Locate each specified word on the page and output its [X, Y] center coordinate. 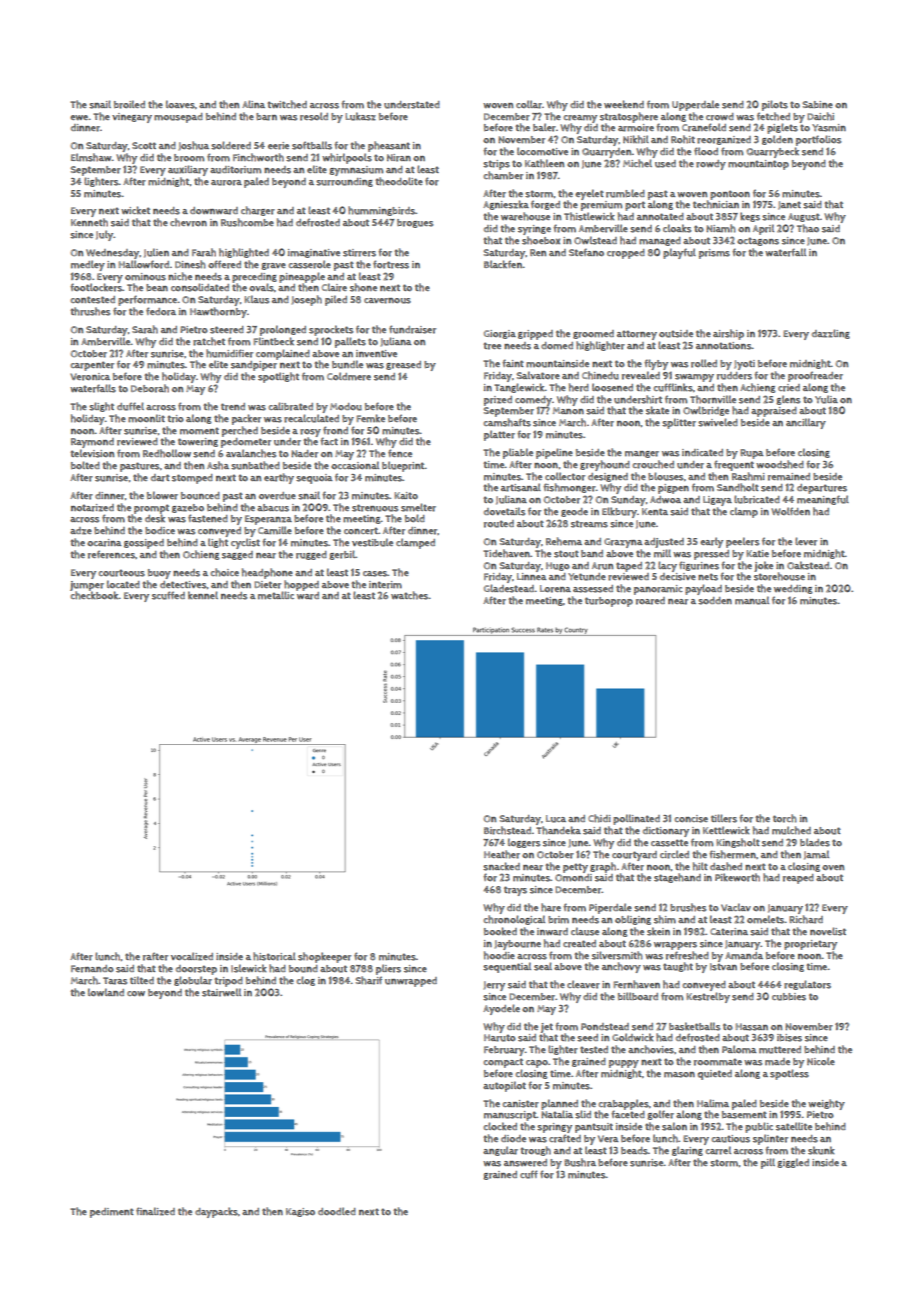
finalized [155, 1211]
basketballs [694, 1026]
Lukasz [360, 116]
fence [400, 453]
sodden [715, 601]
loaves [180, 104]
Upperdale [695, 105]
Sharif [369, 980]
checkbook [94, 595]
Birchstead [507, 830]
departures [822, 489]
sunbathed [255, 465]
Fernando [92, 969]
